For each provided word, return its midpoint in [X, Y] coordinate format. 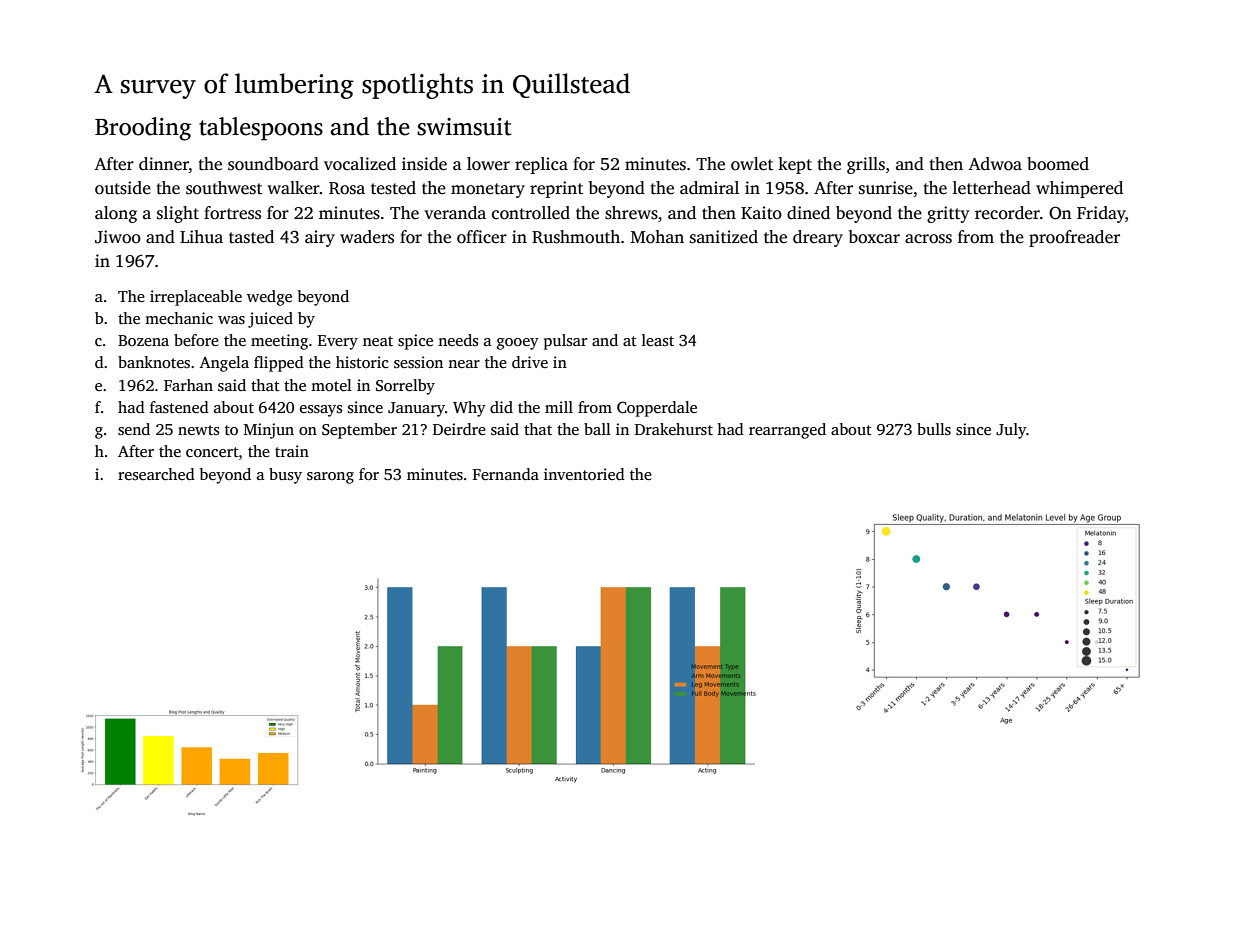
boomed [1058, 164]
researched [156, 474]
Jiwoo [118, 237]
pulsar [565, 342]
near [464, 364]
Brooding [143, 129]
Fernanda [506, 474]
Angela [224, 364]
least [658, 340]
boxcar [874, 237]
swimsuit [464, 127]
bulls [934, 429]
